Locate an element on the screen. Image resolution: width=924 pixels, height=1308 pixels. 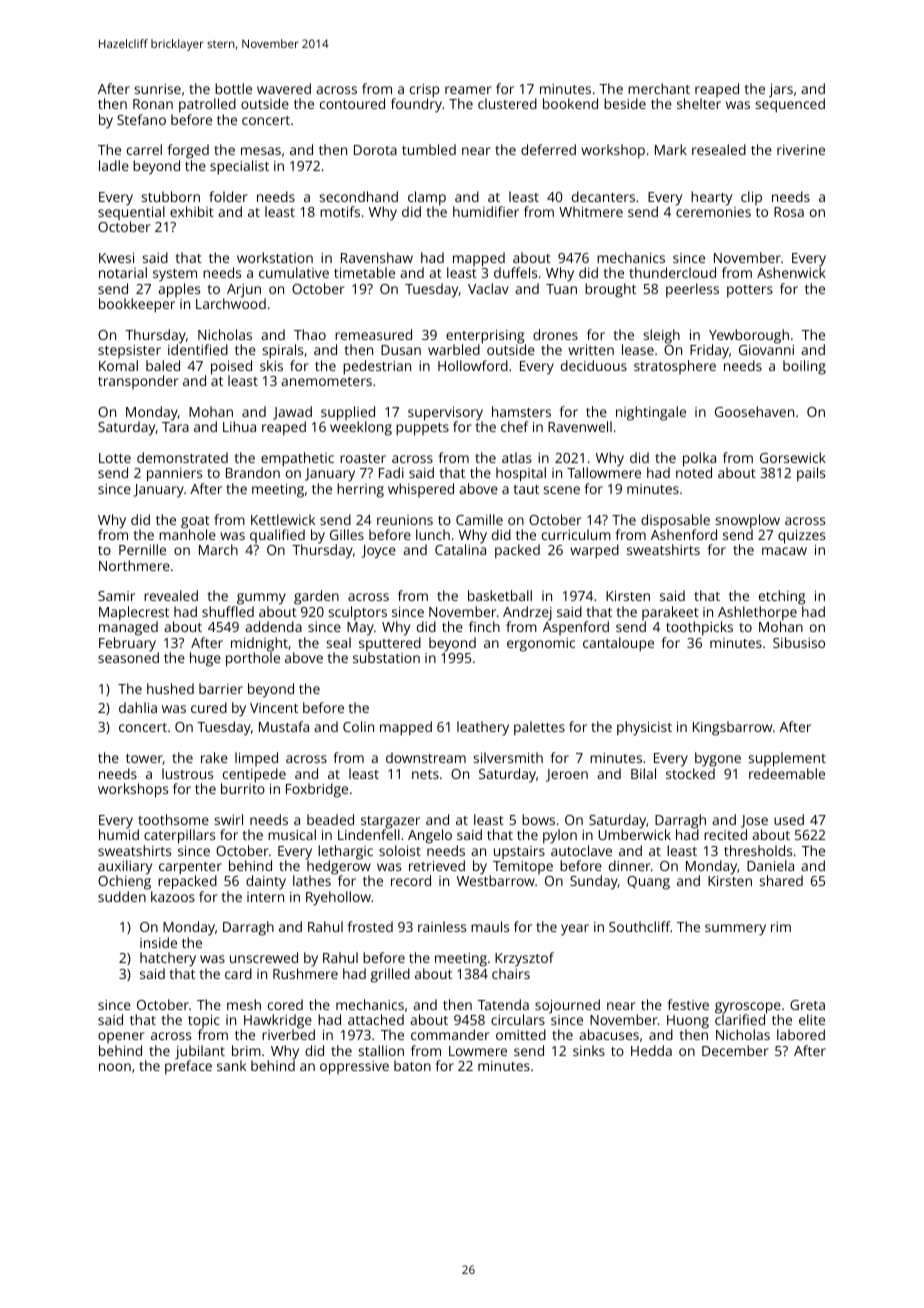
Daniela is located at coordinates (770, 865).
